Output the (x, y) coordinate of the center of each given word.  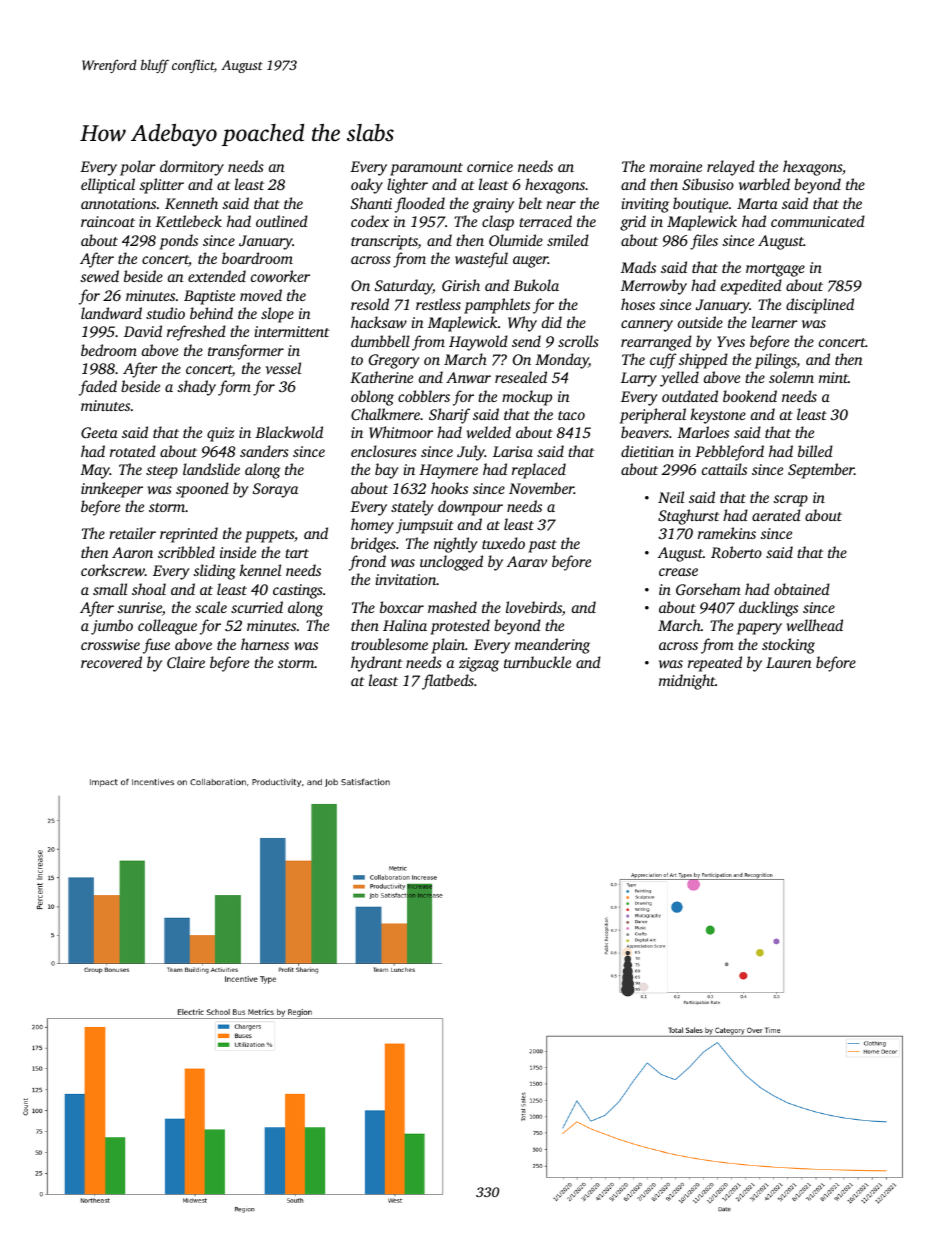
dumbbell (380, 341)
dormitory (192, 168)
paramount (426, 169)
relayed (731, 168)
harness (265, 644)
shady (197, 388)
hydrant (376, 664)
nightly (455, 545)
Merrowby (654, 287)
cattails (724, 469)
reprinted (189, 535)
